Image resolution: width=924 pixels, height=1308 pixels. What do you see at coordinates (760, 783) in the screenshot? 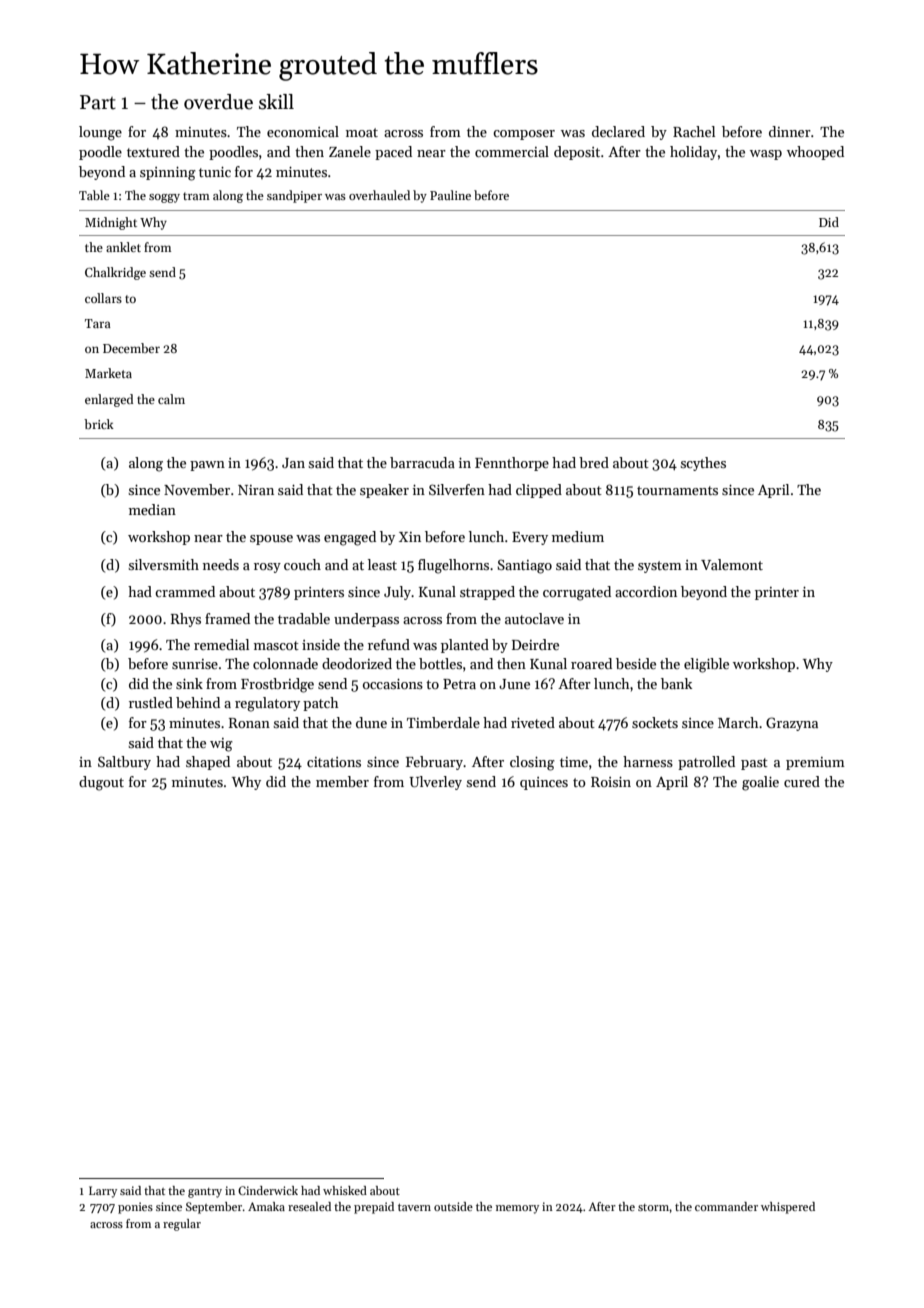
I see `goalie` at bounding box center [760, 783].
